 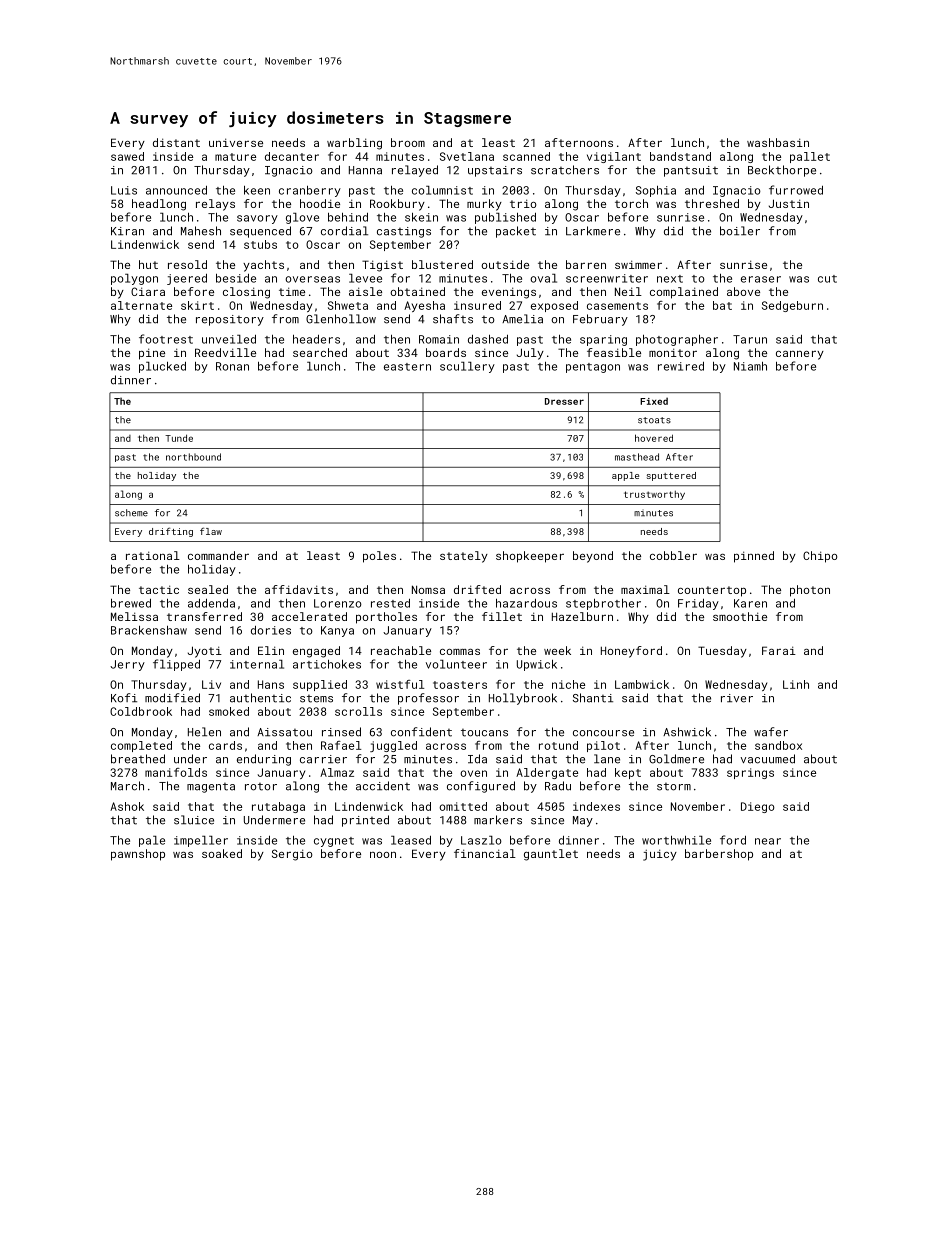 I want to click on dories, so click(x=271, y=630).
